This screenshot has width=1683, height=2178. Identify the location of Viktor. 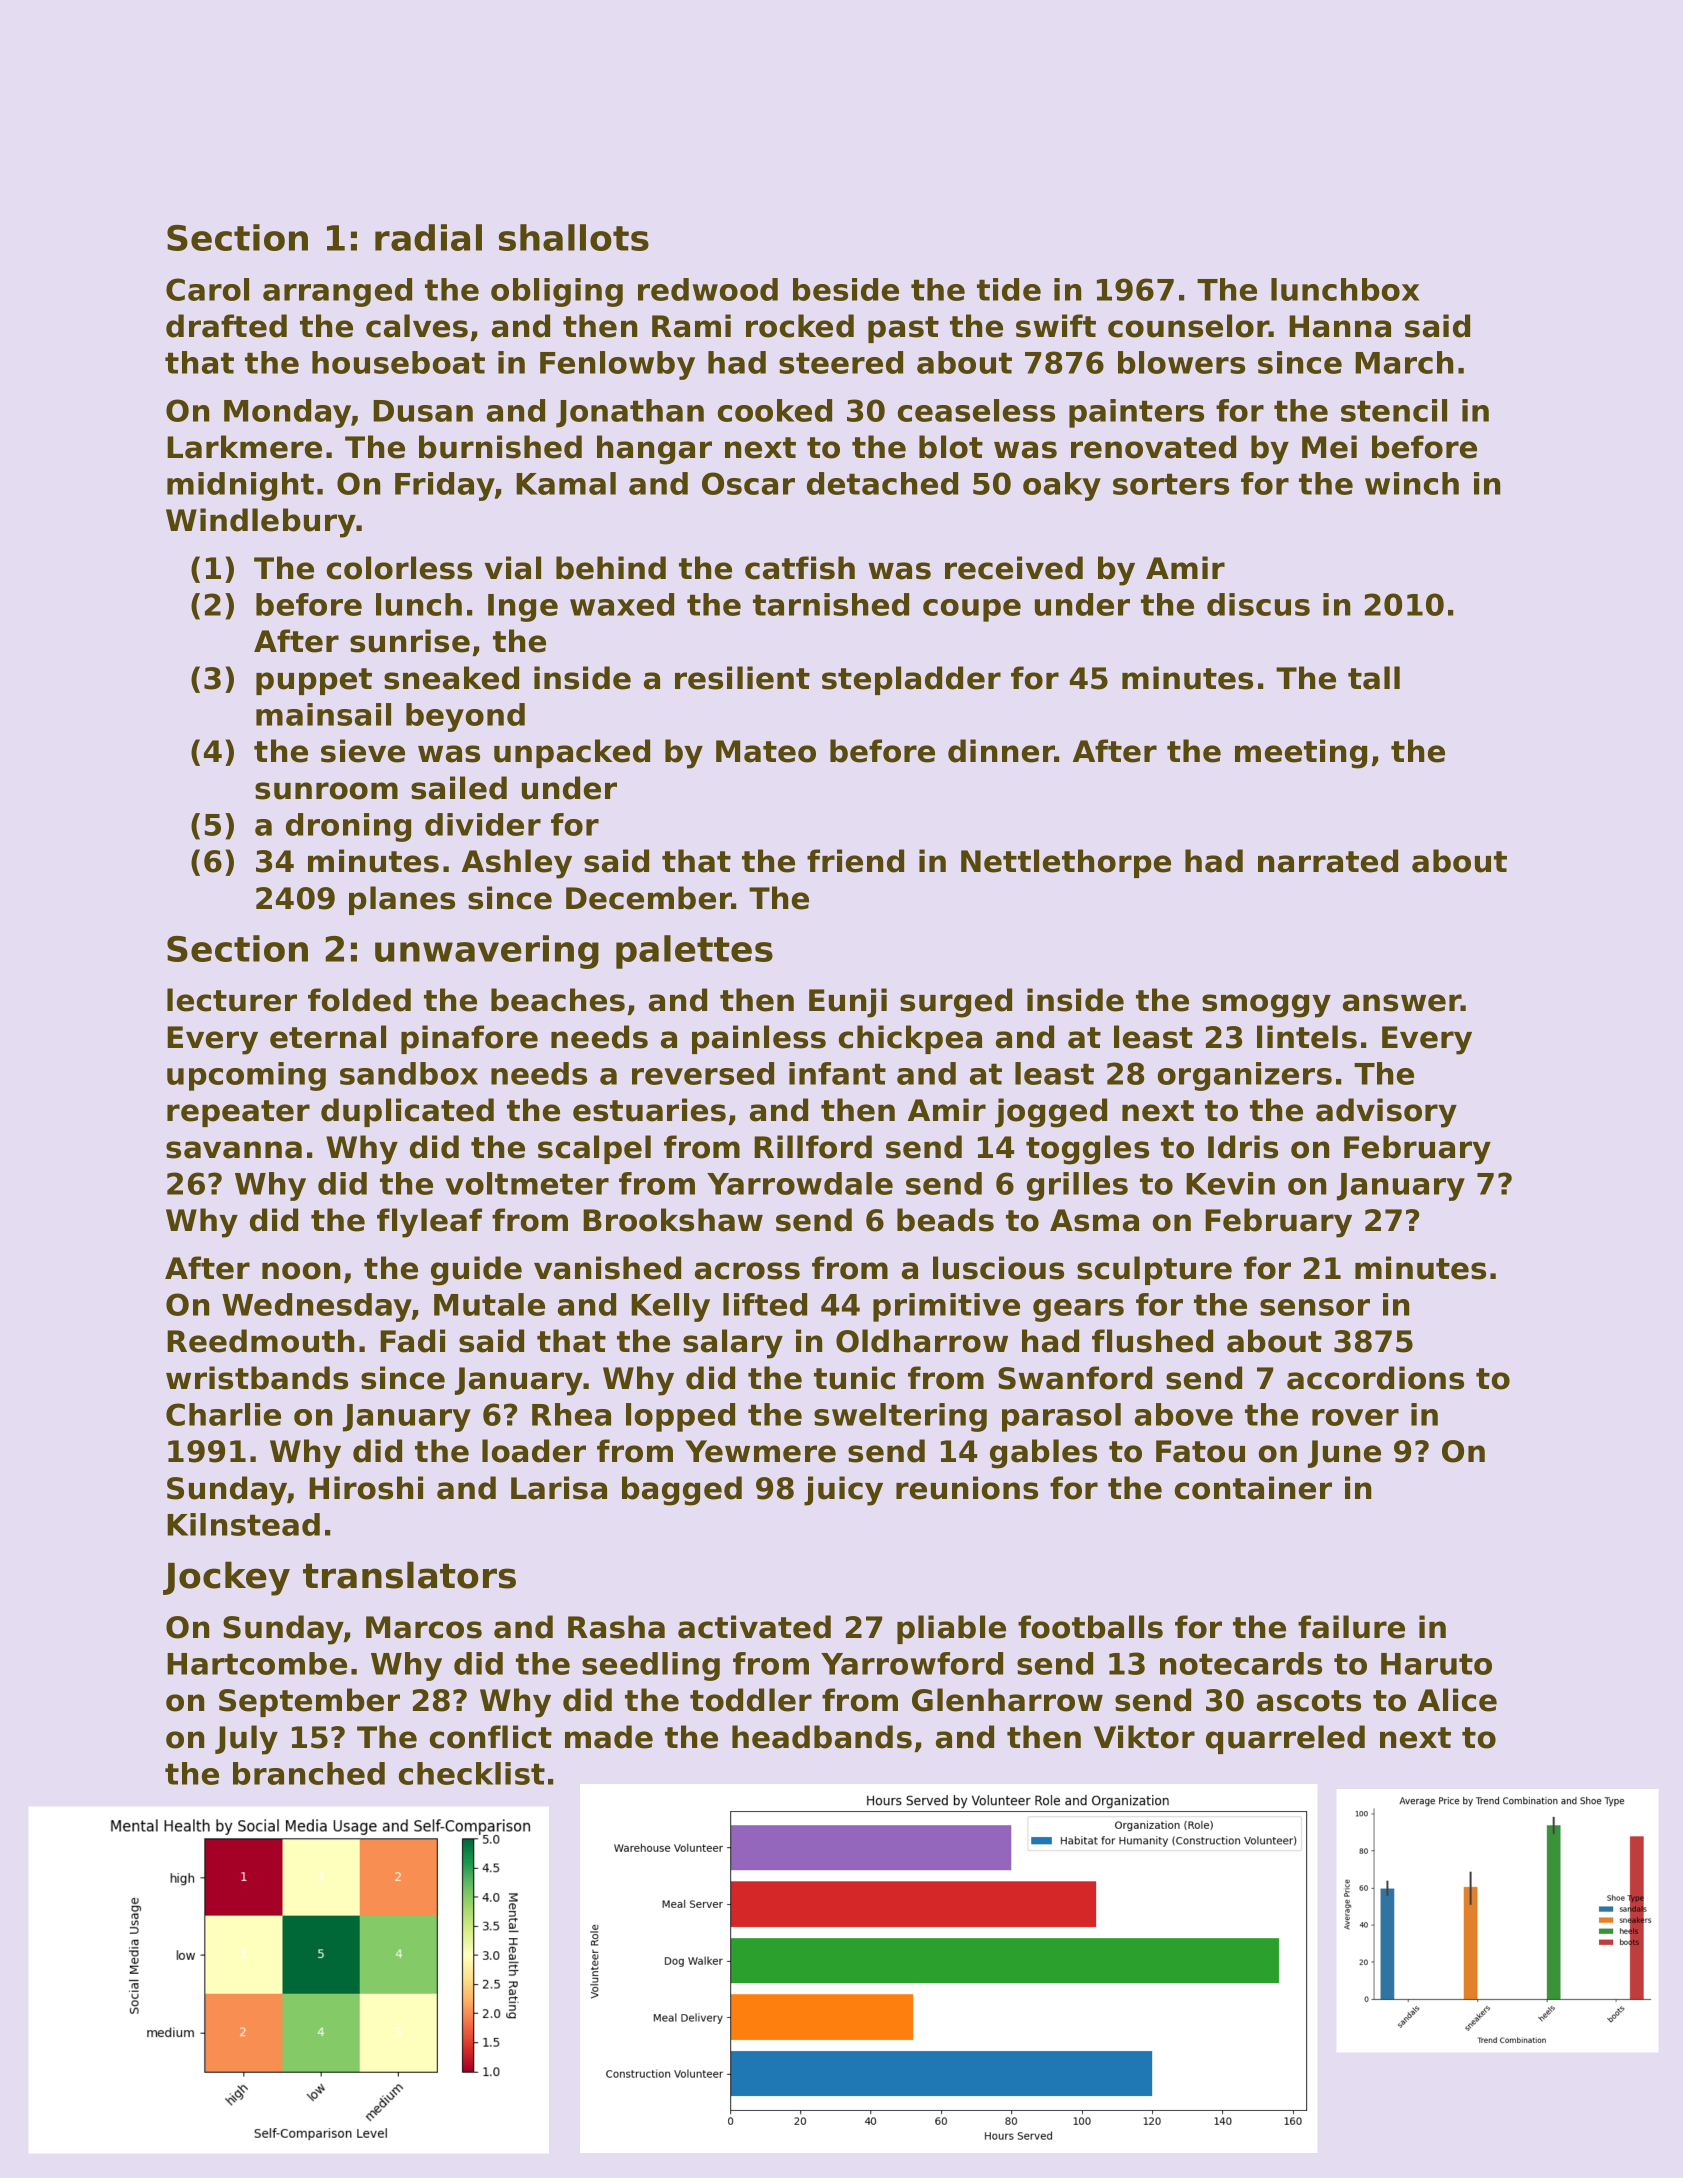
(1144, 1737).
